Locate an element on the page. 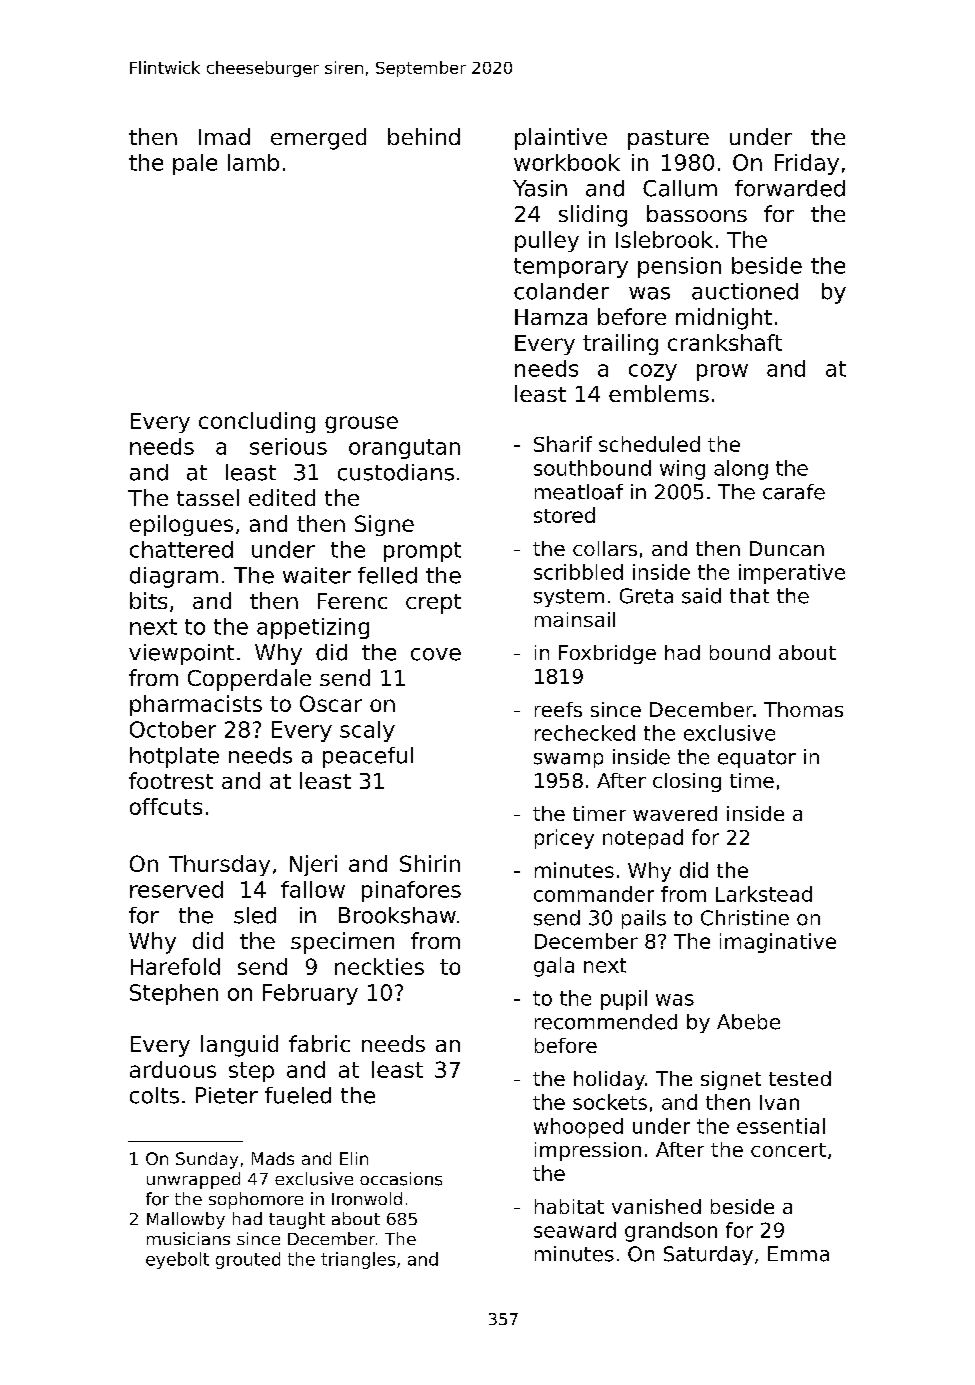 The height and width of the image is (1385, 975). Friday is located at coordinates (807, 164).
